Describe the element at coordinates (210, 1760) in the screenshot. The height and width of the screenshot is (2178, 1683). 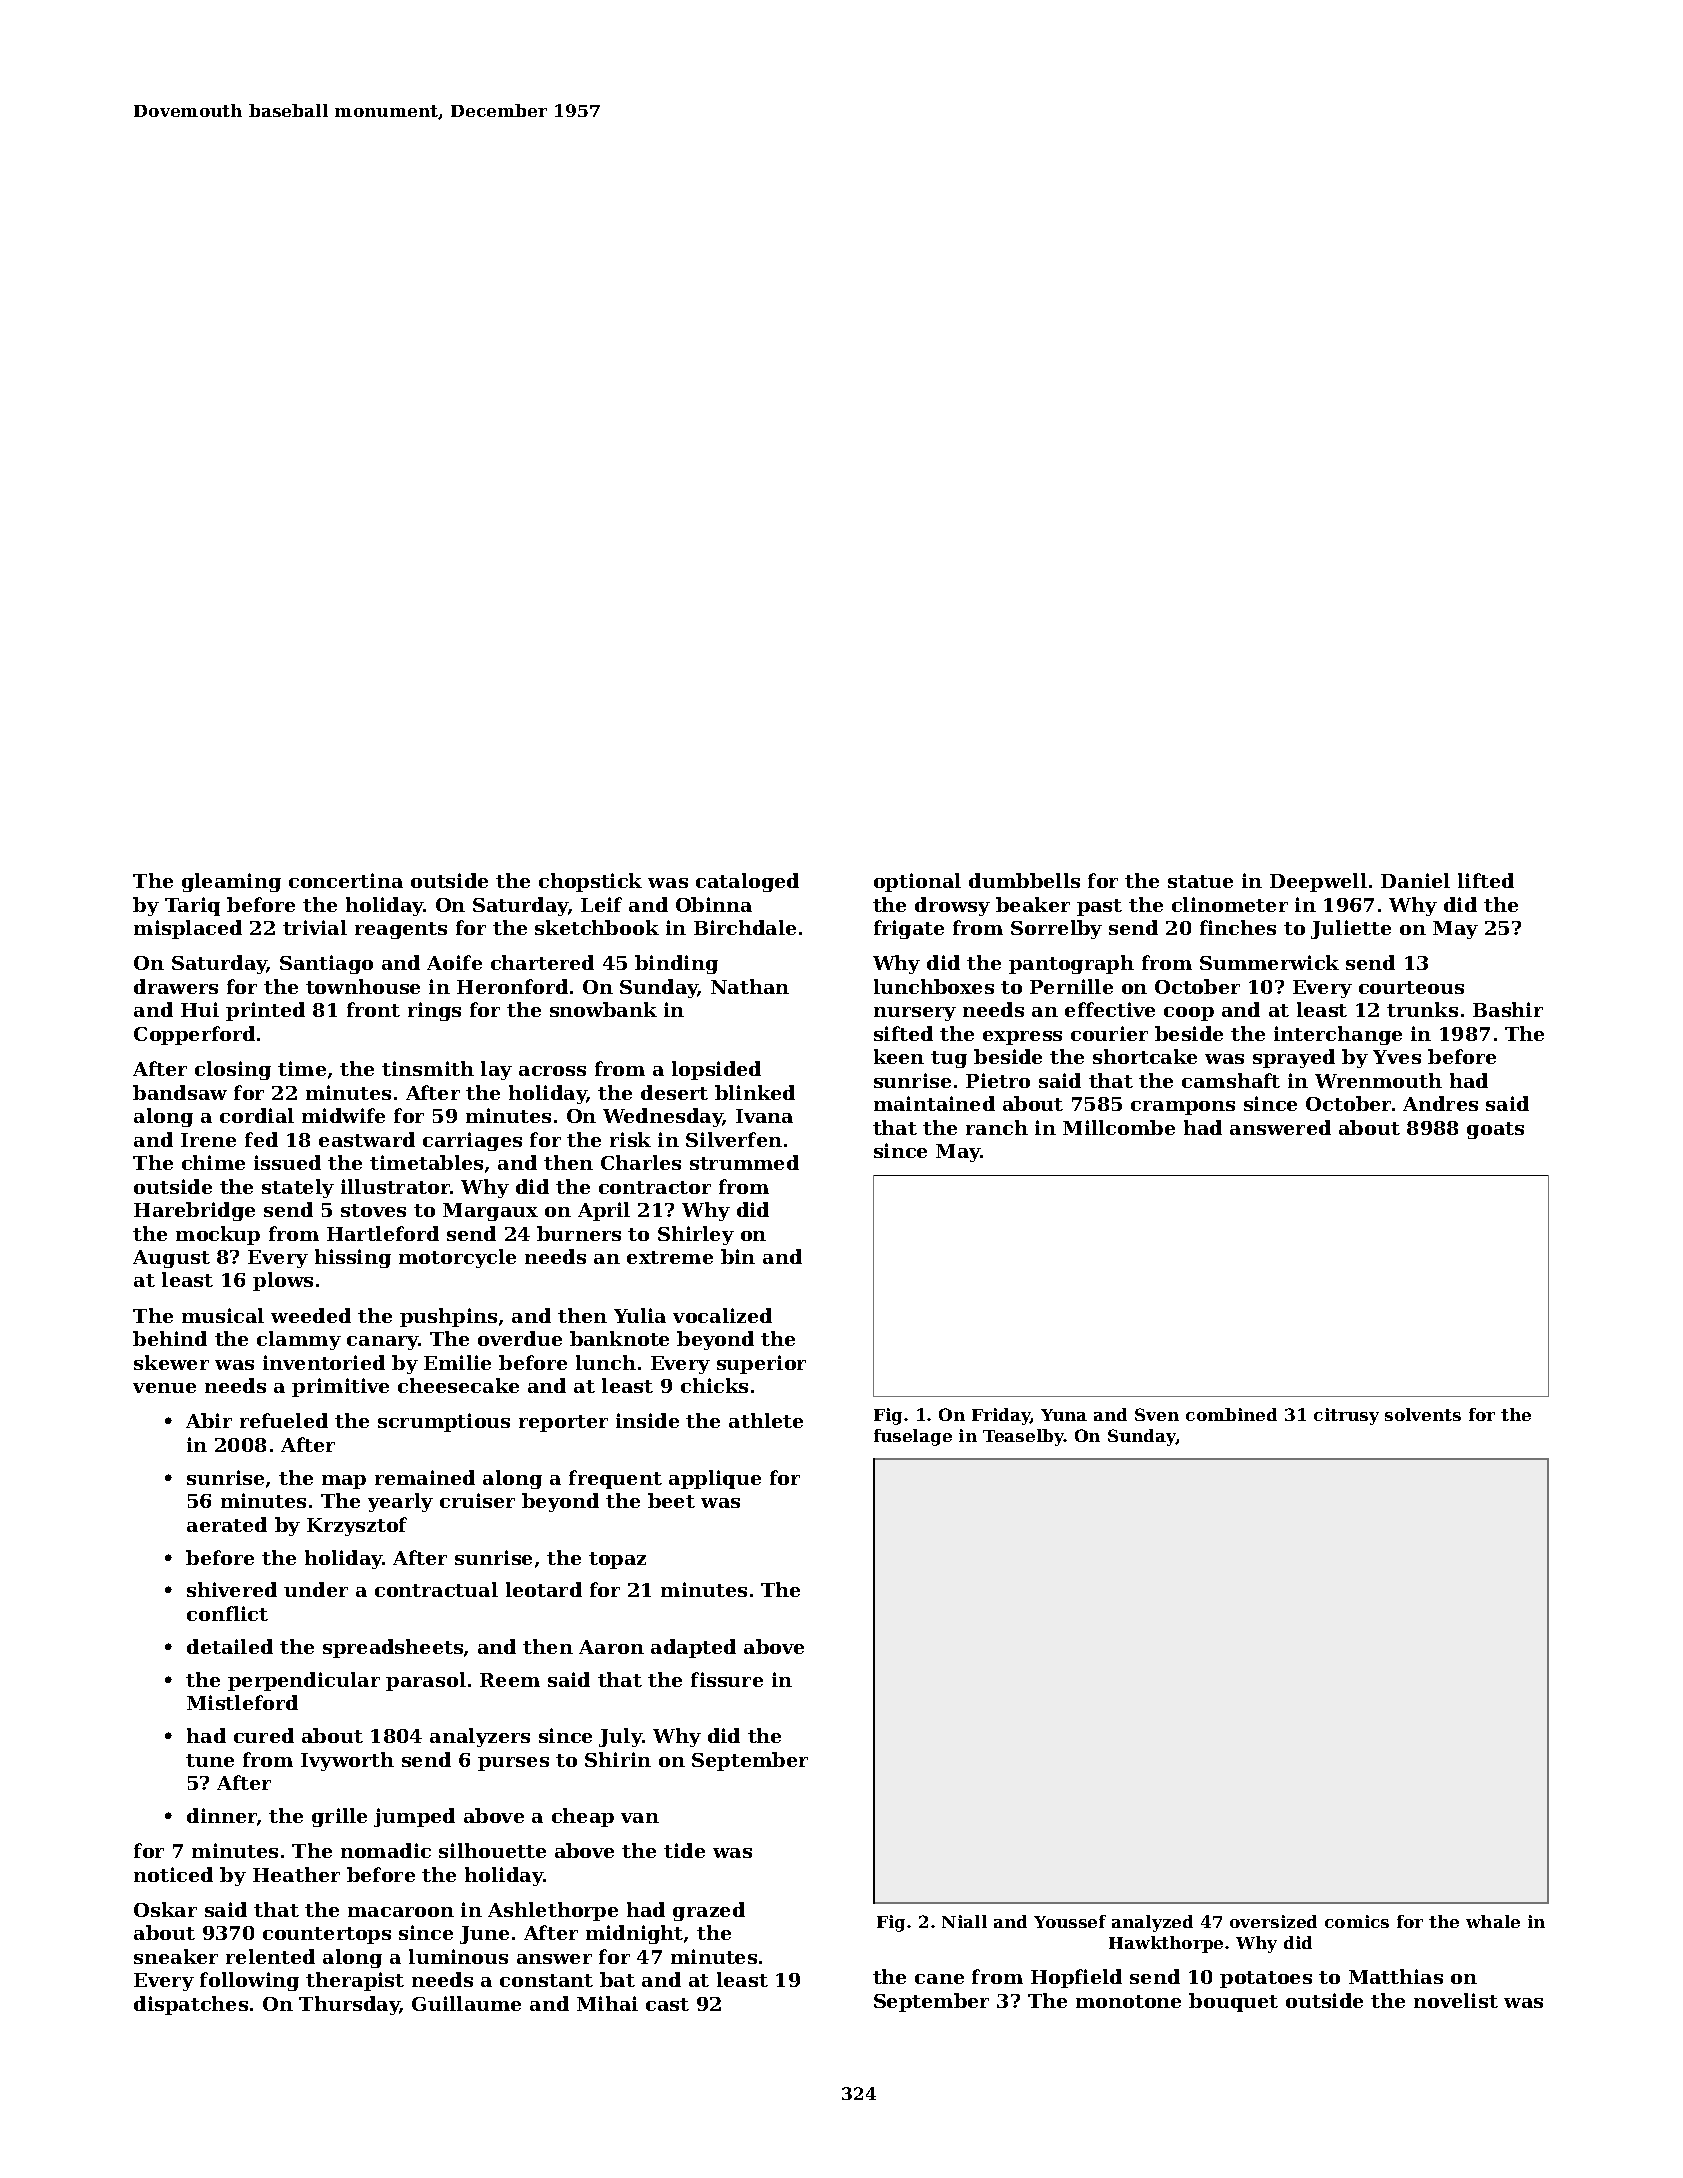
I see `tune` at that location.
